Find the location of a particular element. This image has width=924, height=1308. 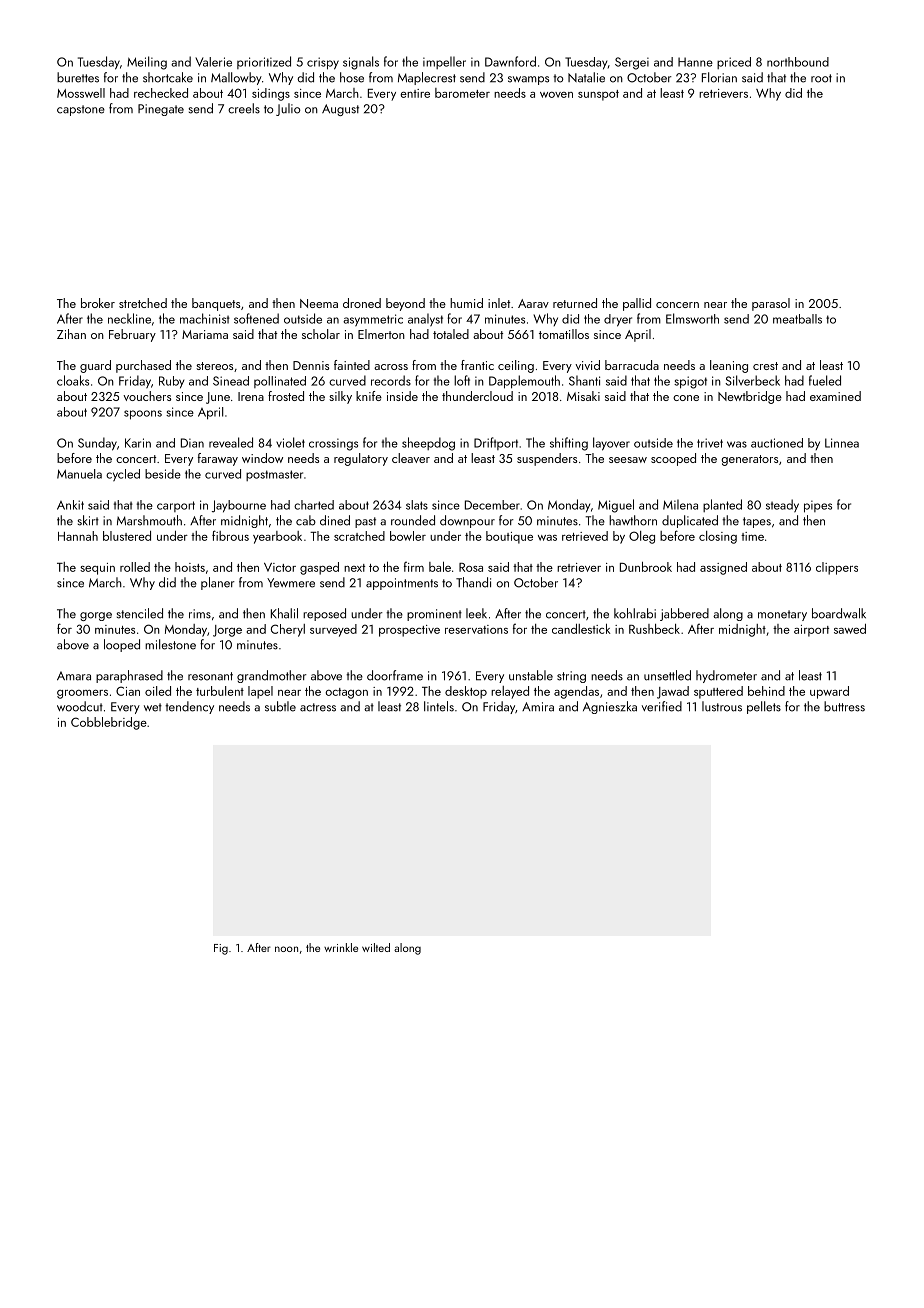

wilted is located at coordinates (376, 947).
